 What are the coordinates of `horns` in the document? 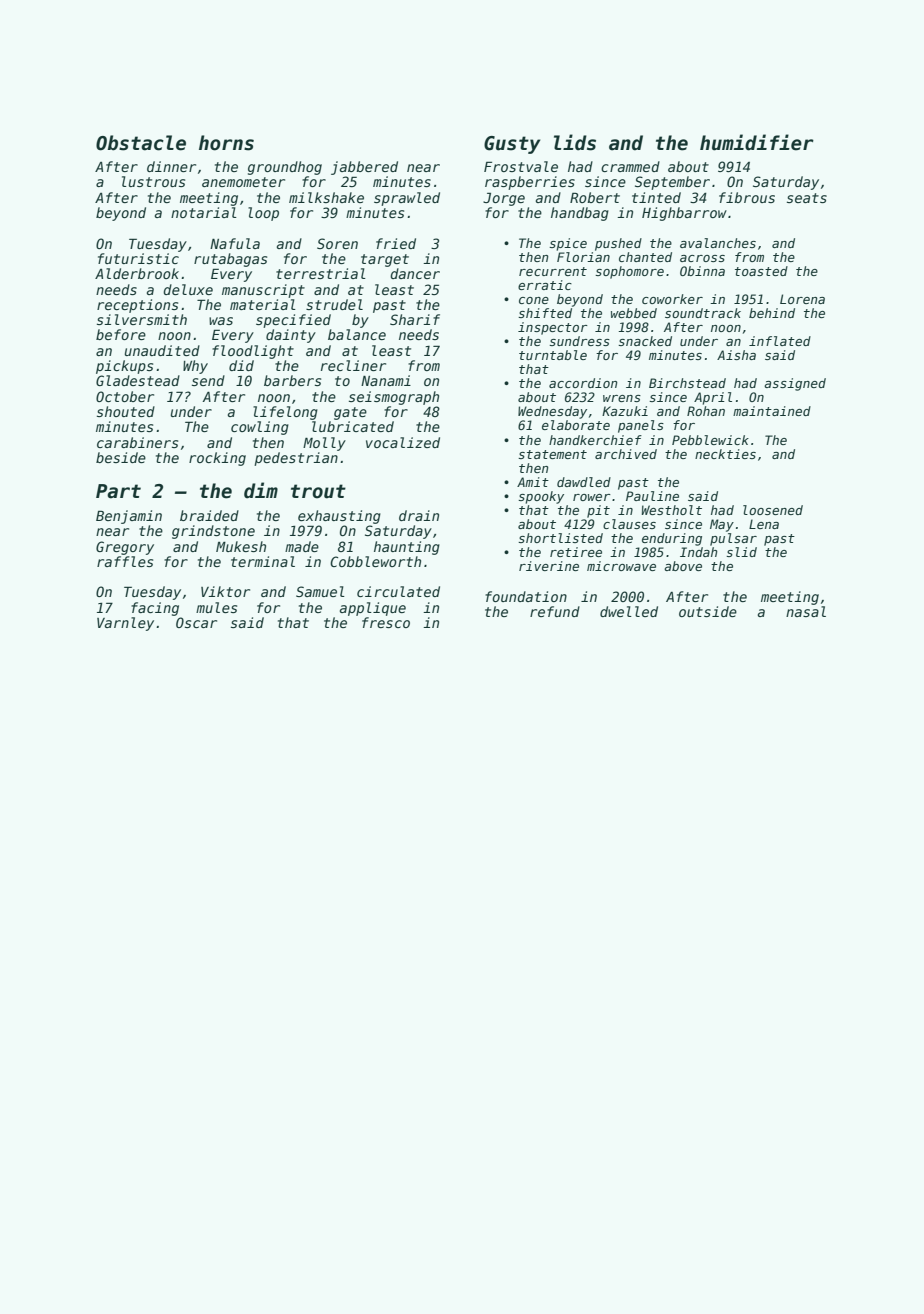 It's located at (226, 143).
